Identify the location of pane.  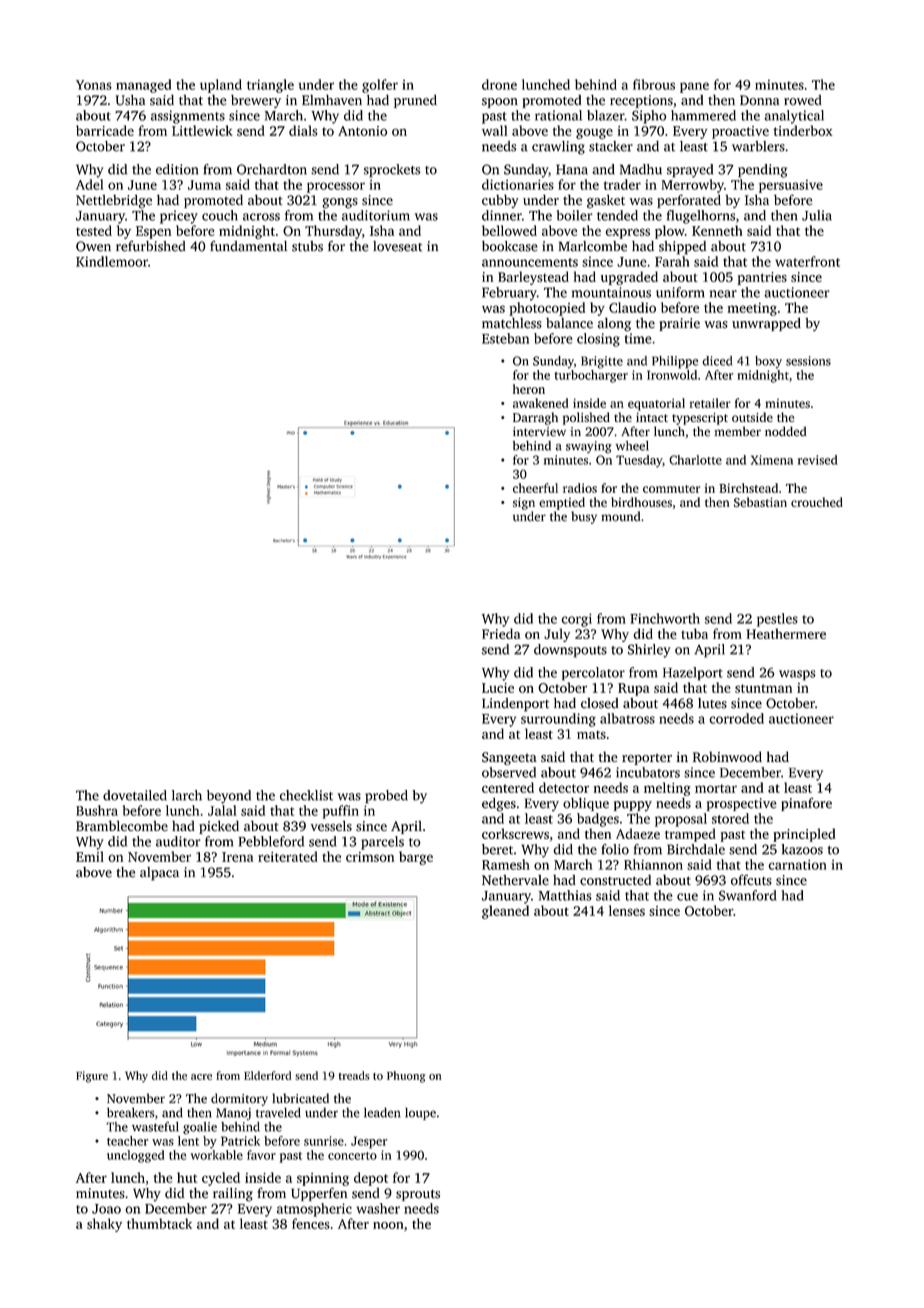
(694, 87).
